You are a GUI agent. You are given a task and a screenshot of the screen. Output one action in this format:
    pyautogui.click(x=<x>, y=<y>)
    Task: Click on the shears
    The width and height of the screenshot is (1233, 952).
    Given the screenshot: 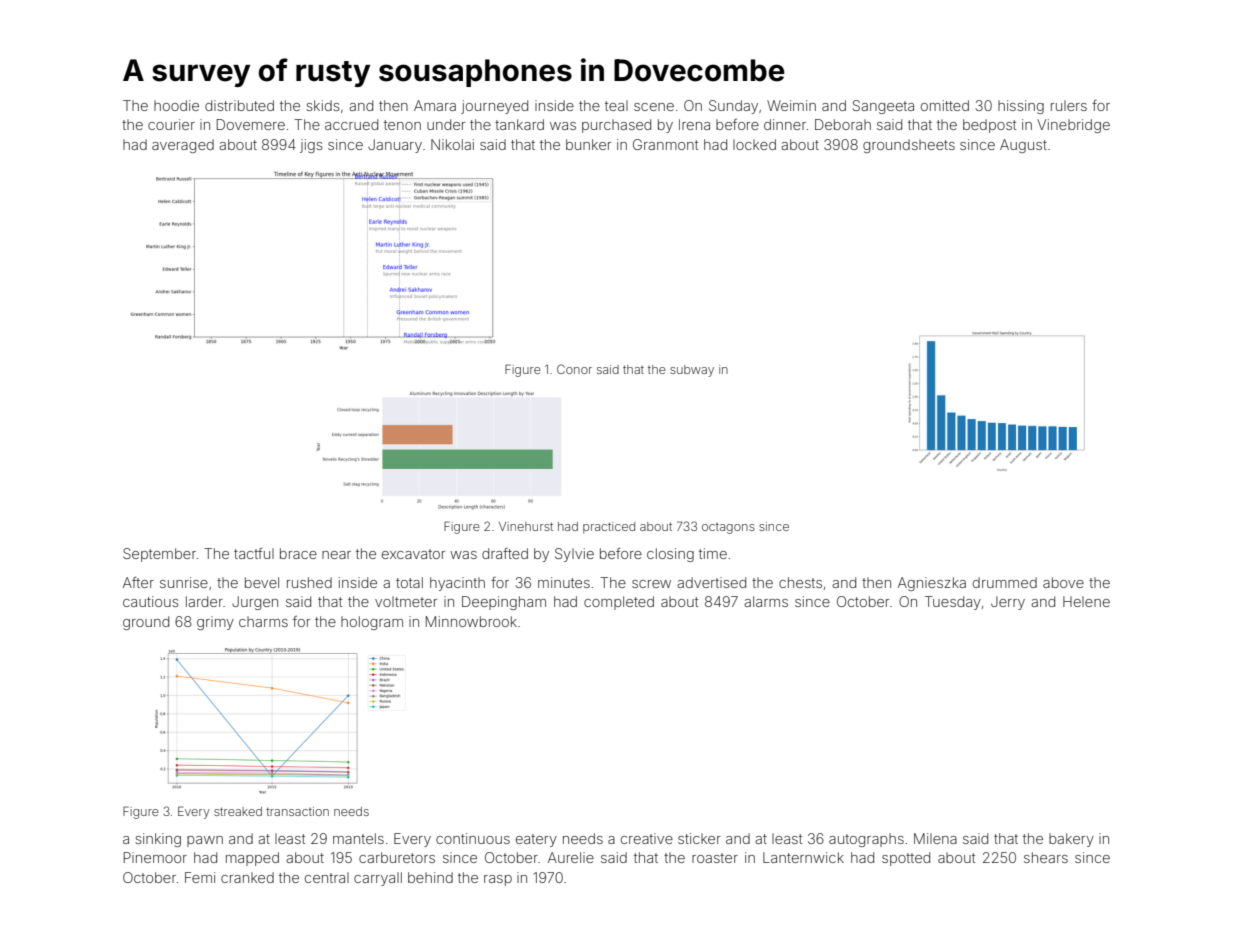 What is the action you would take?
    pyautogui.click(x=1046, y=857)
